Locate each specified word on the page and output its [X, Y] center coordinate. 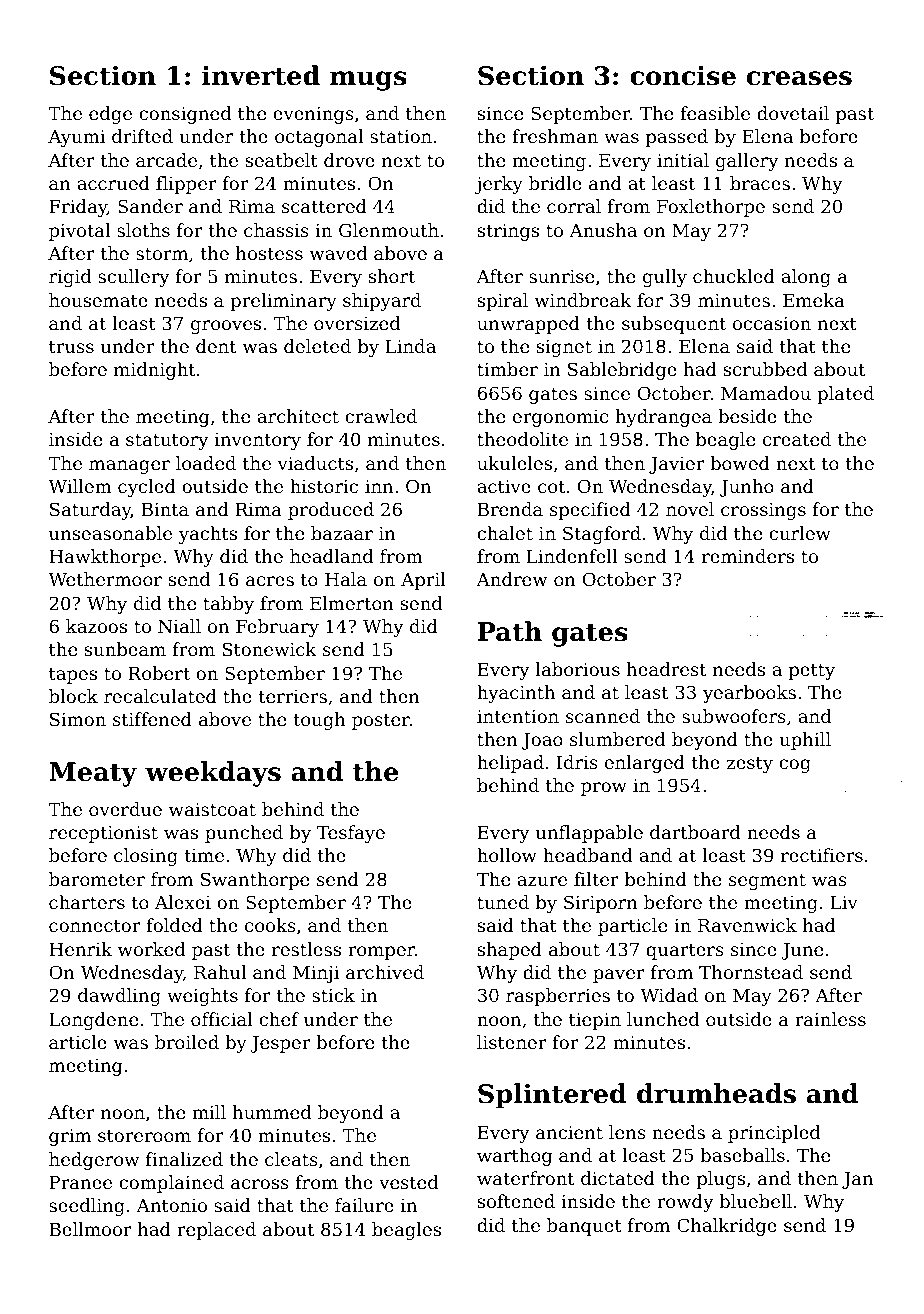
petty [812, 671]
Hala [346, 579]
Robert [159, 673]
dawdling [119, 997]
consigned [185, 115]
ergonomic [560, 418]
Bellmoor [90, 1229]
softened [516, 1201]
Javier [677, 465]
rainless [830, 1019]
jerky [499, 185]
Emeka [813, 300]
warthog [514, 1157]
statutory [167, 441]
